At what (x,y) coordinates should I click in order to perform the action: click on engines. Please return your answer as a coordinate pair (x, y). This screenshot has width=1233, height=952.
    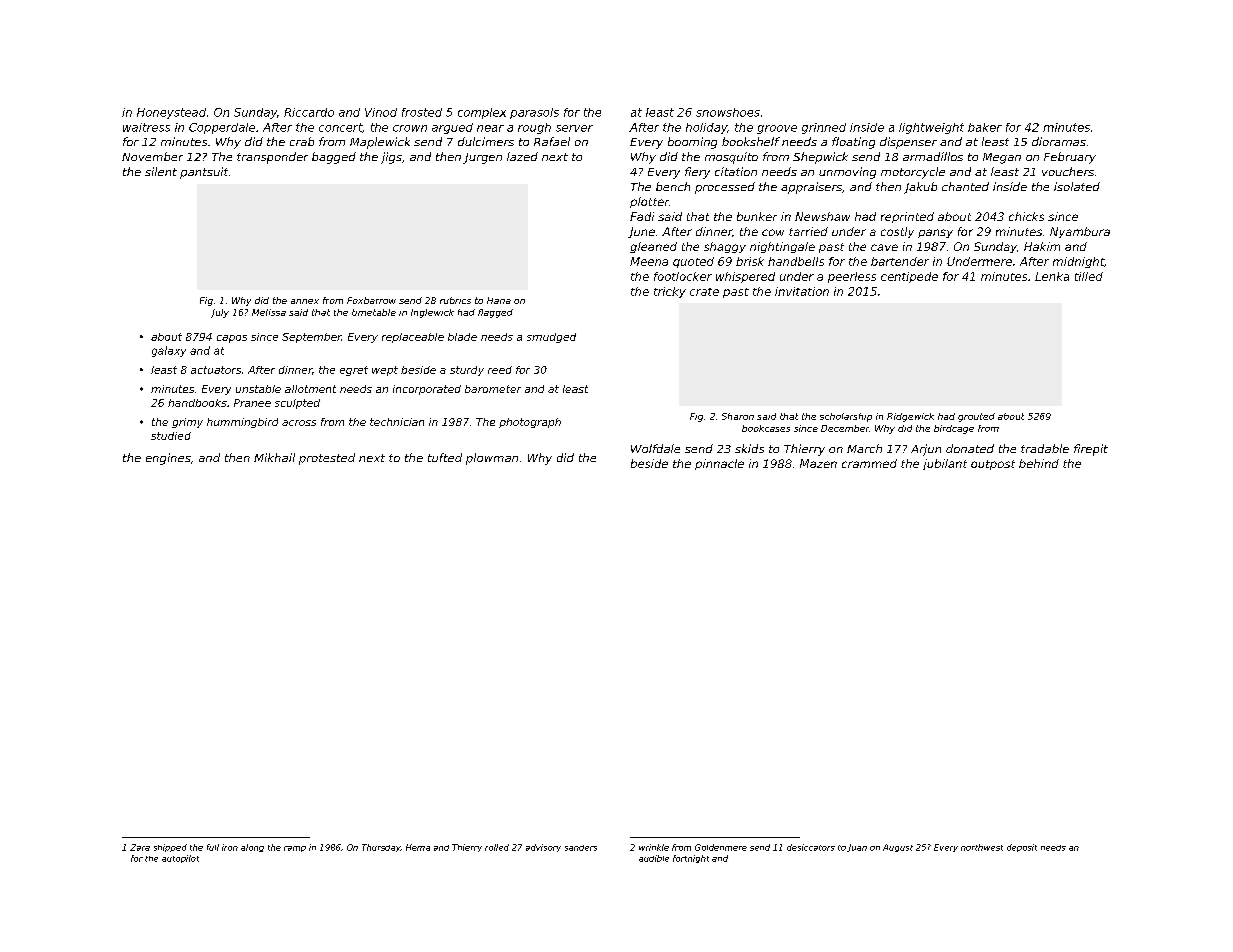
    Looking at the image, I should click on (168, 459).
